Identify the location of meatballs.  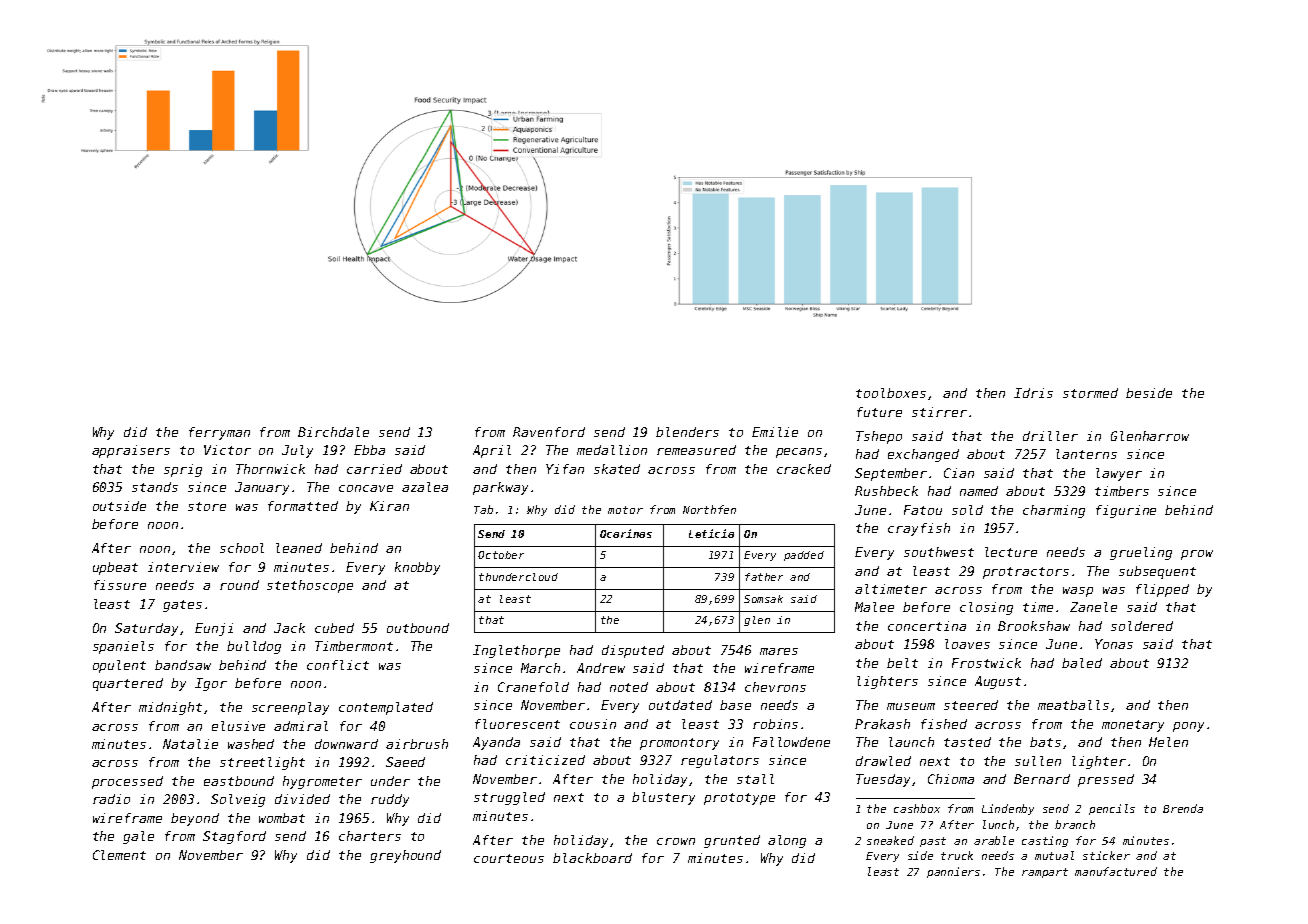
(1073, 705).
